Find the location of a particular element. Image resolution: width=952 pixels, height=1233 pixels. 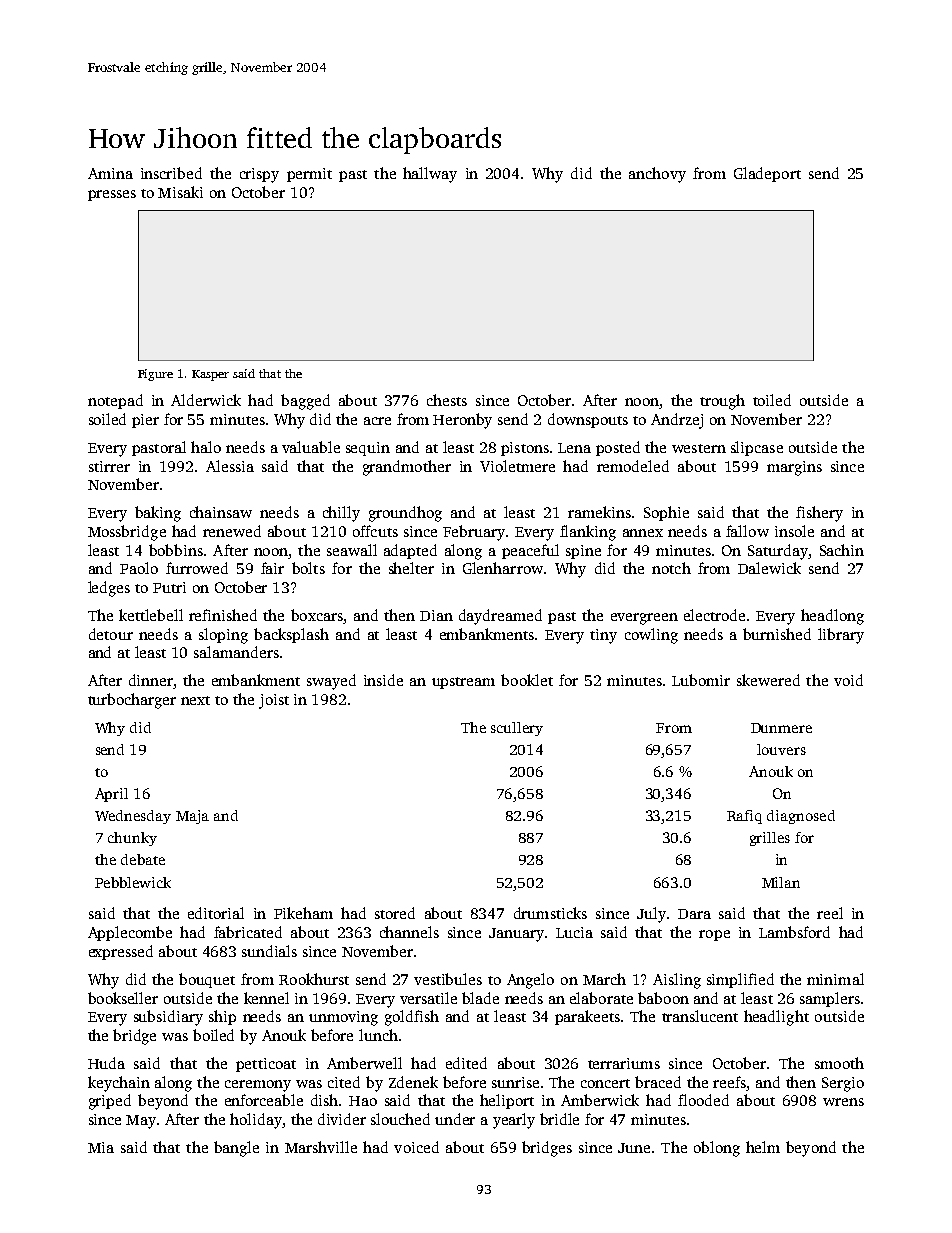

Marshville is located at coordinates (321, 1147).
